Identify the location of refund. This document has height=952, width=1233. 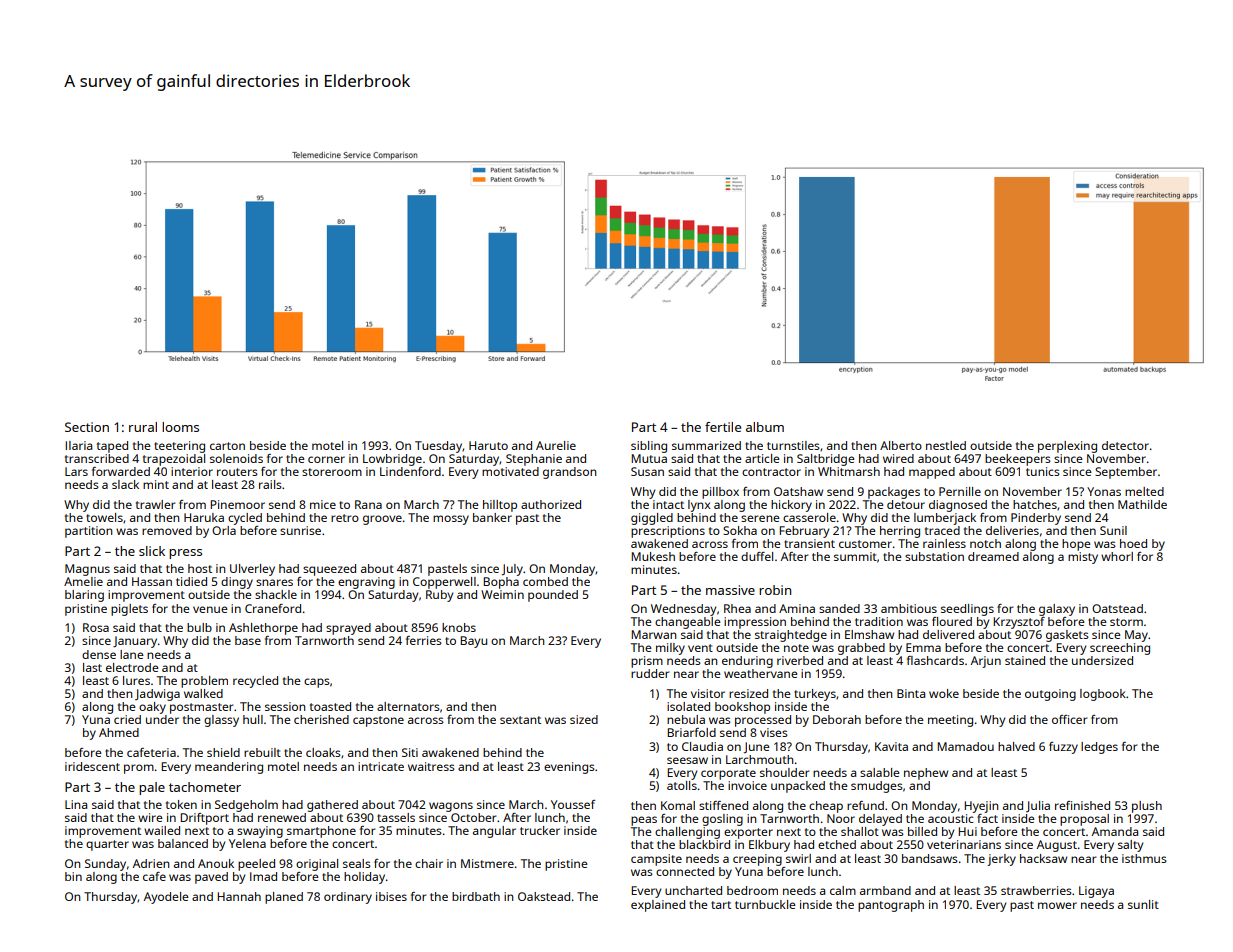
(865, 805).
